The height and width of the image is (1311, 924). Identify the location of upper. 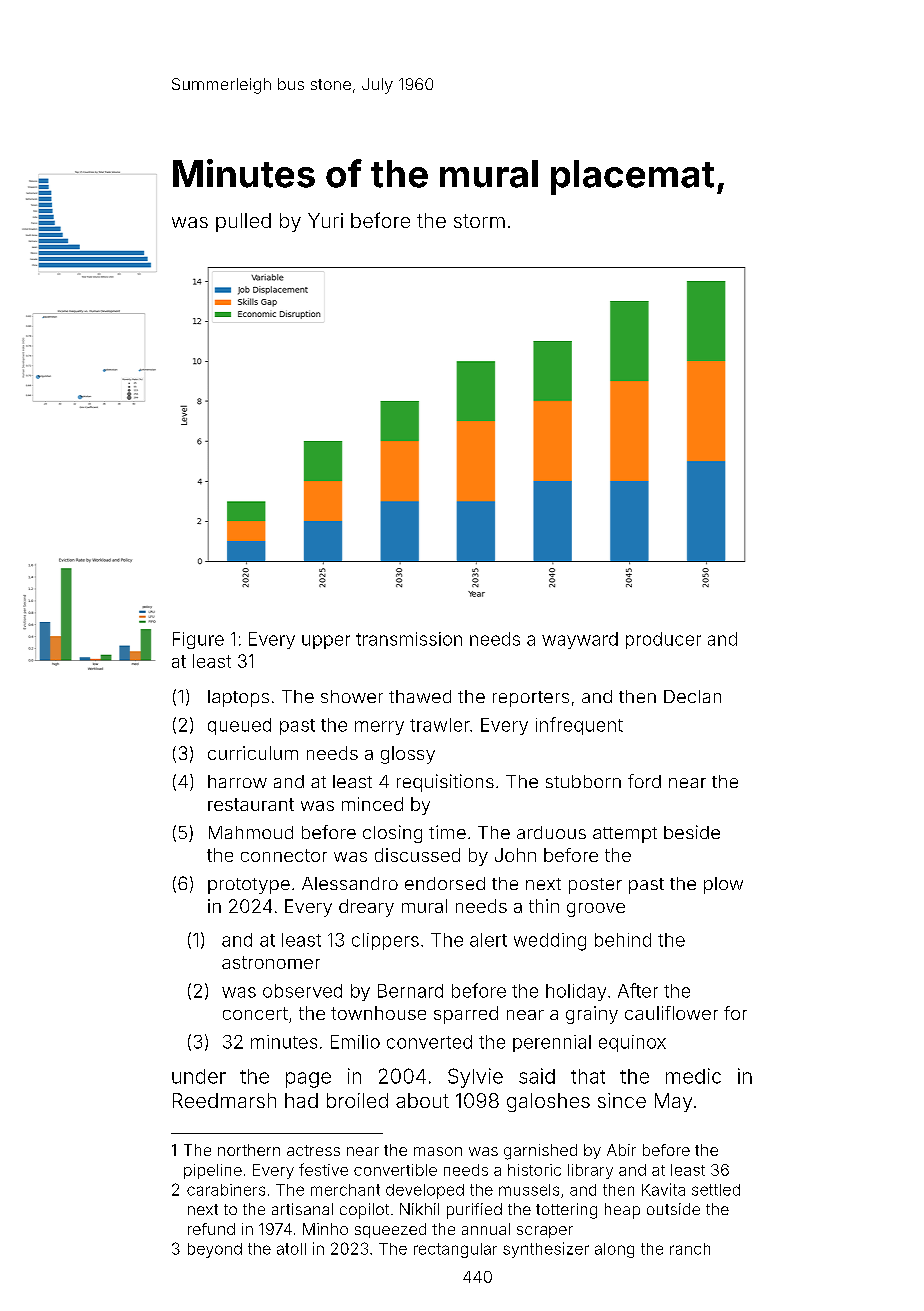
(326, 642).
